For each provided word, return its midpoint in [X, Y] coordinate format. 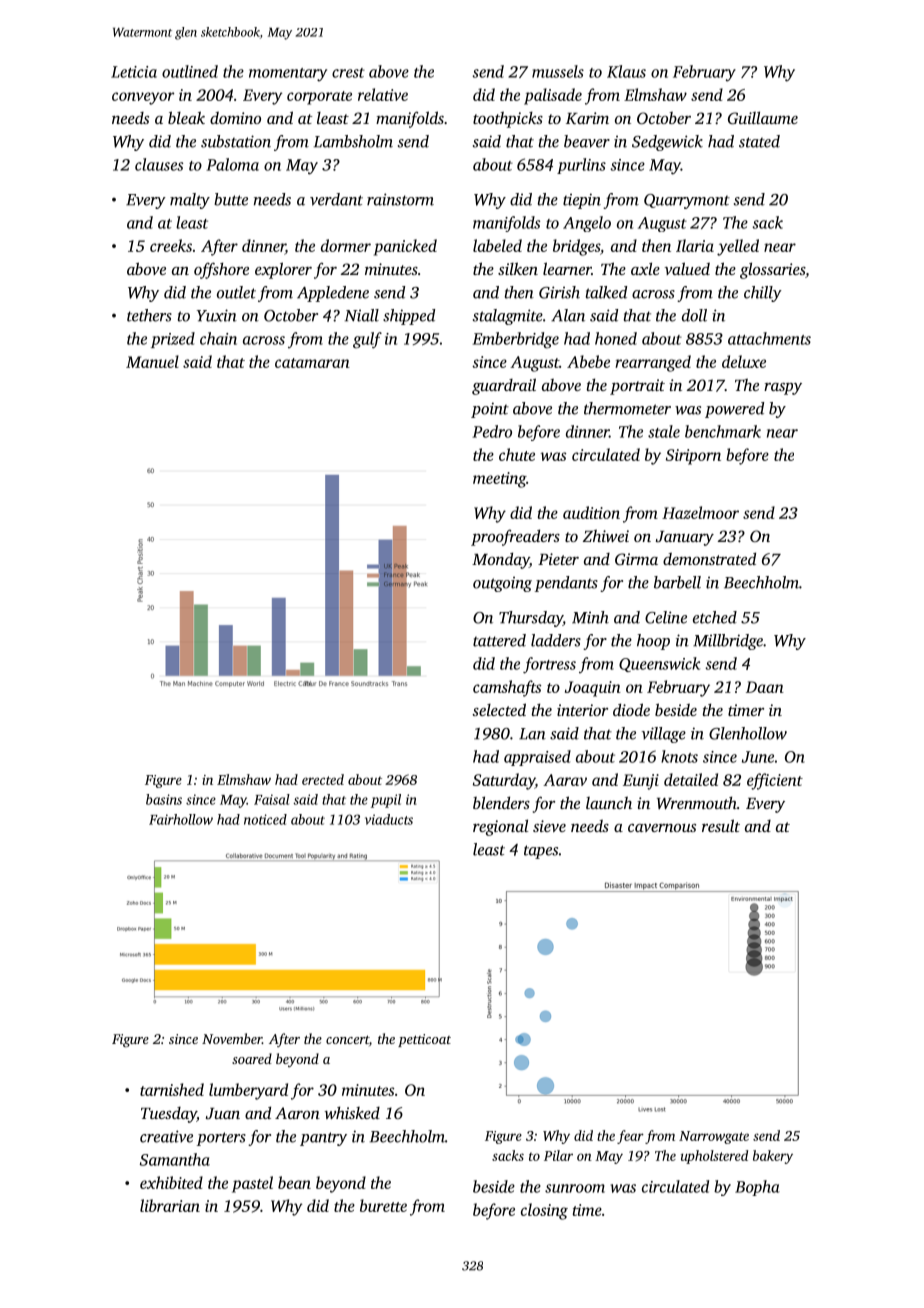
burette [383, 1205]
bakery [773, 1157]
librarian [170, 1205]
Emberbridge [515, 340]
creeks [171, 245]
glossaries [772, 270]
